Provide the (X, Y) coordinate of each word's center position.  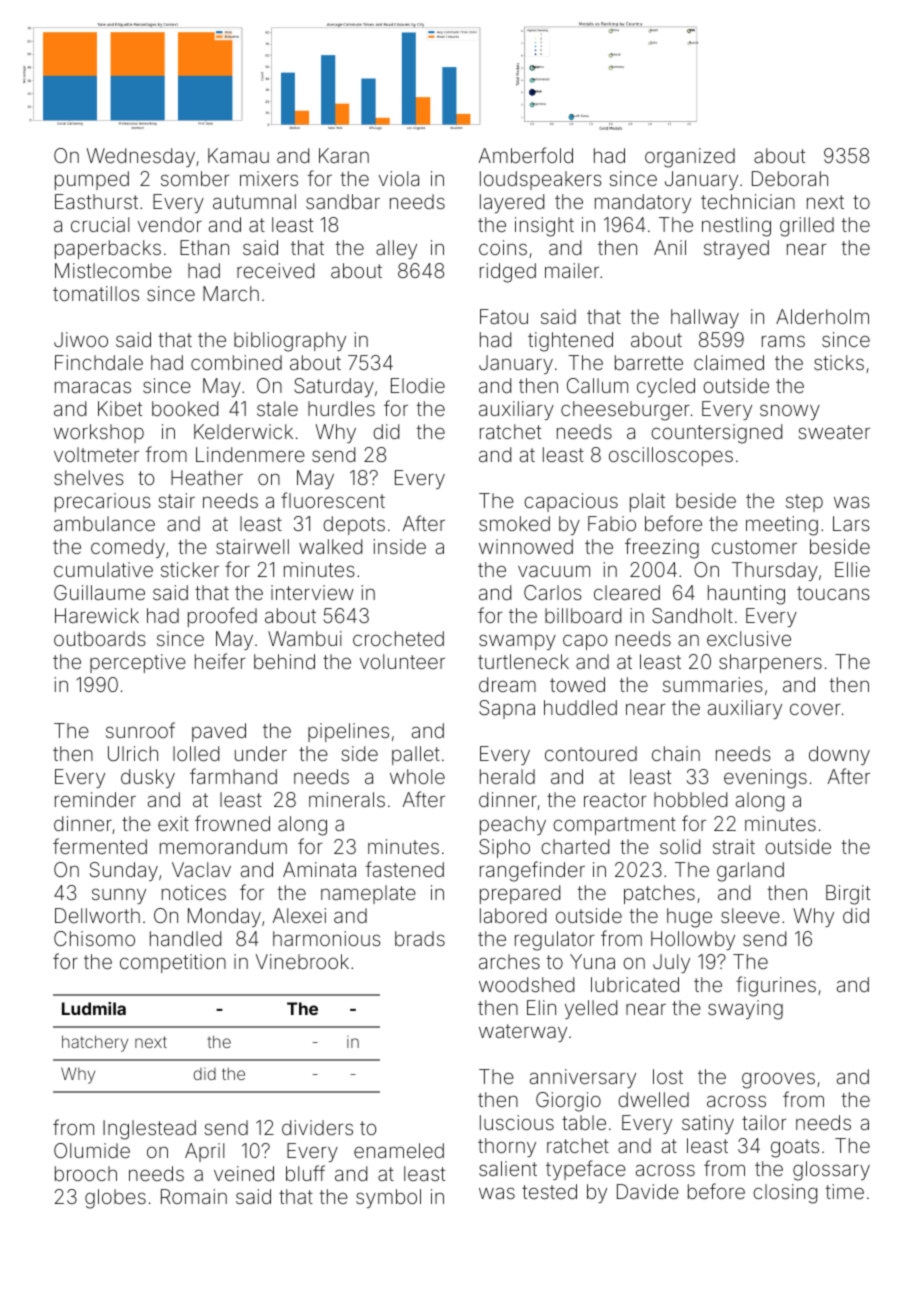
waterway (523, 1033)
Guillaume (99, 592)
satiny (708, 1124)
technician (748, 201)
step (804, 503)
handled (185, 938)
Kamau (238, 155)
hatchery (95, 1043)
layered (512, 203)
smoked (514, 523)
